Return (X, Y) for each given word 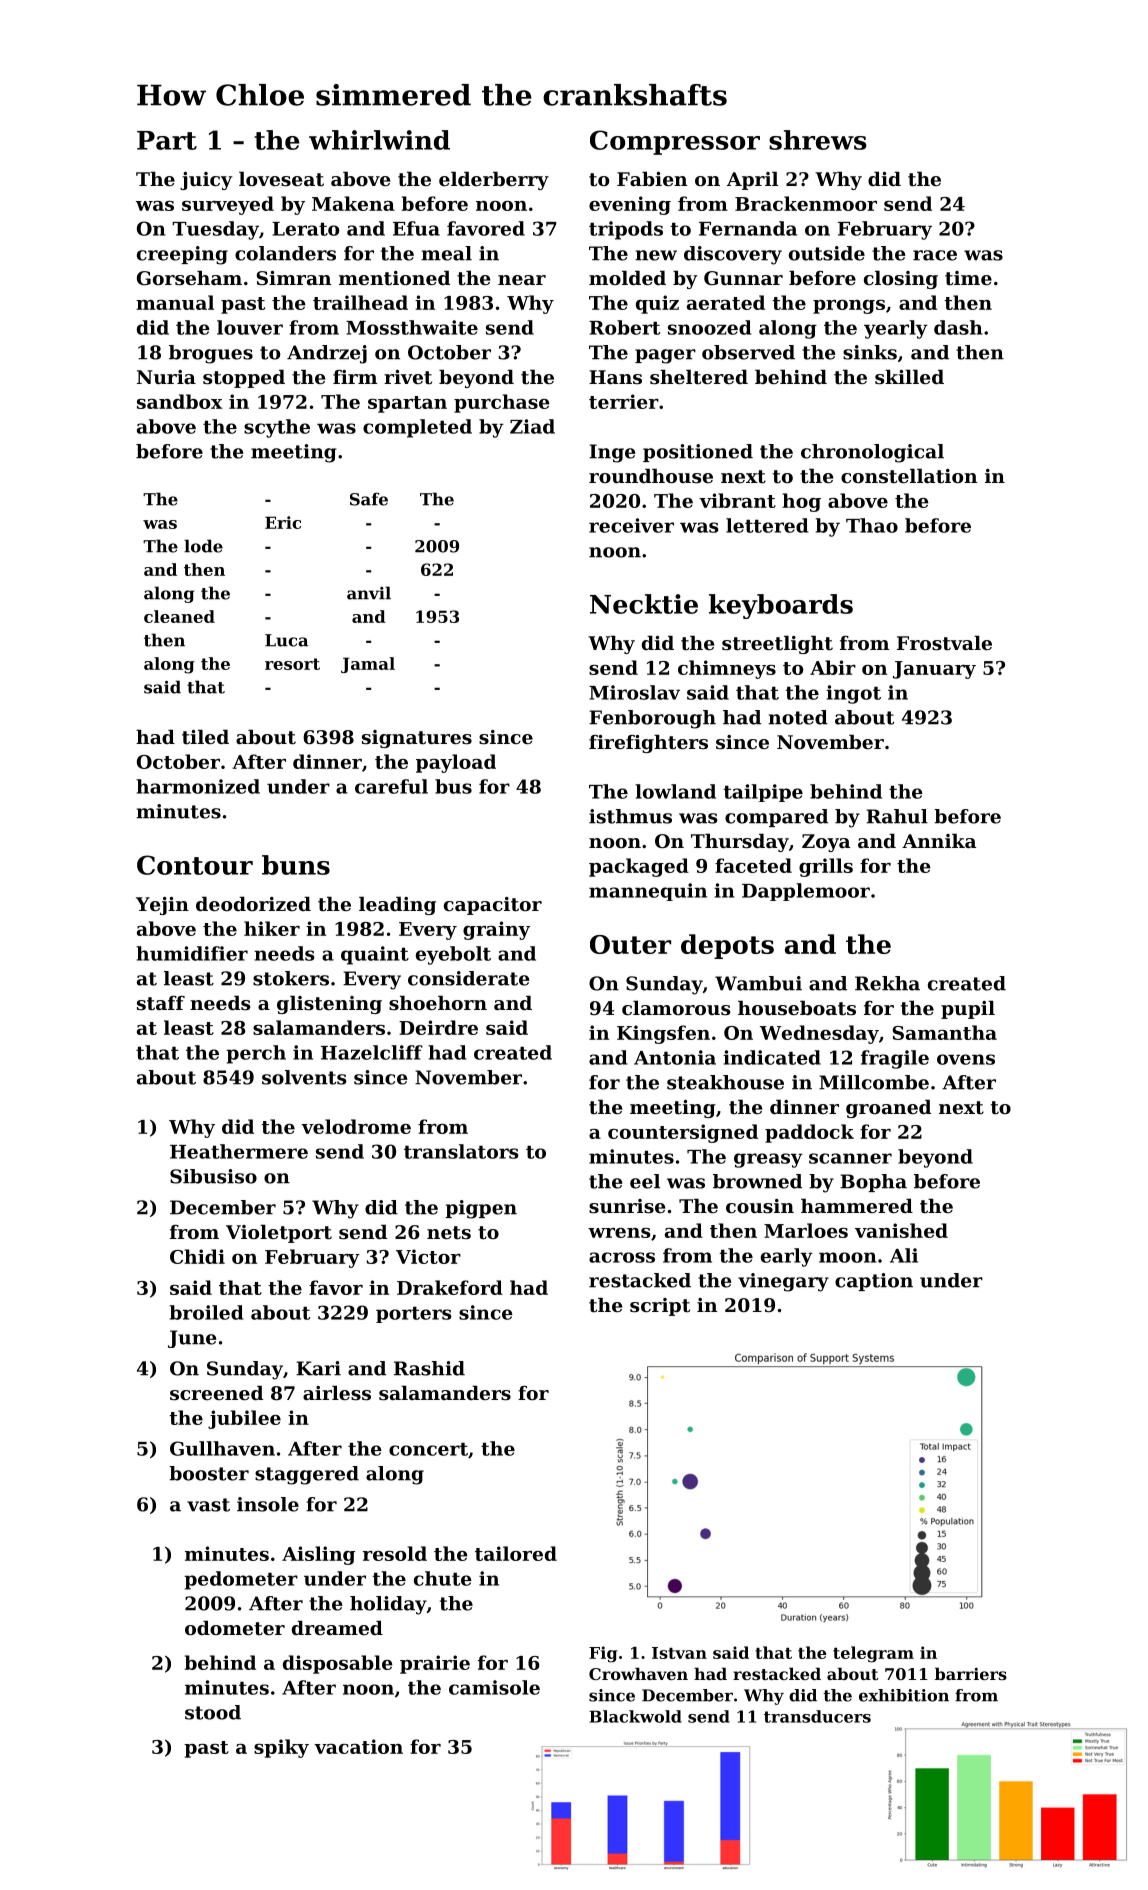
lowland (675, 791)
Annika (939, 840)
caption (874, 1282)
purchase (502, 403)
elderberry (494, 180)
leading (397, 905)
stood (213, 1712)
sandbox (179, 401)
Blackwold (635, 1716)
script (660, 1307)
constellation (909, 476)
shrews (818, 140)
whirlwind (379, 140)
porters (414, 1314)
